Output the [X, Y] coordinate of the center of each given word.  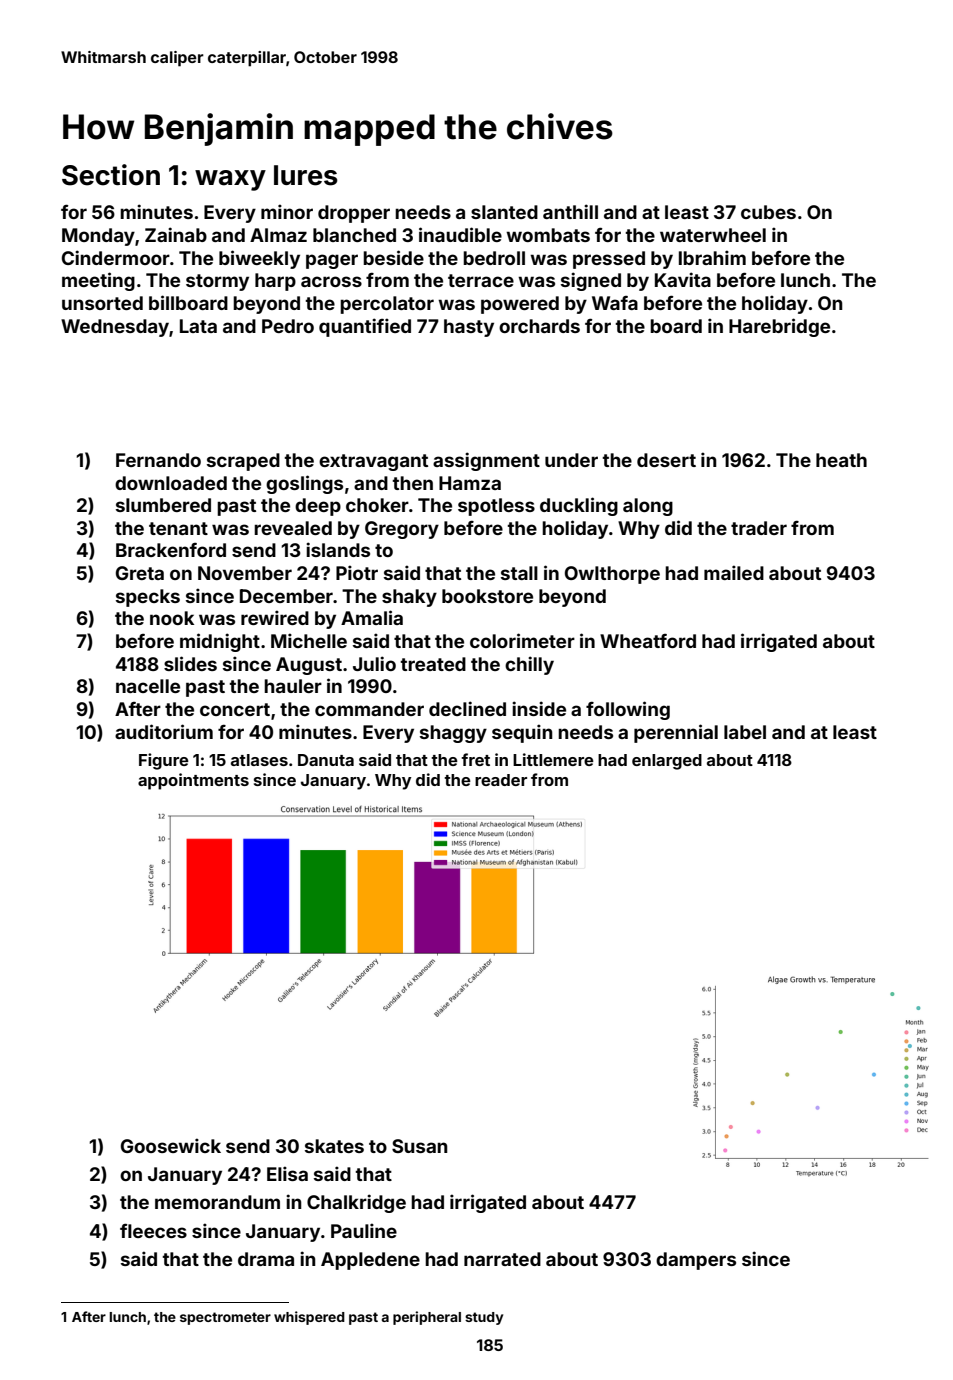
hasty [469, 328]
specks [148, 598]
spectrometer [225, 1318]
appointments [193, 781]
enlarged [667, 762]
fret [475, 759]
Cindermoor [116, 257]
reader [501, 780]
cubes [768, 212]
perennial [676, 733]
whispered [309, 1318]
